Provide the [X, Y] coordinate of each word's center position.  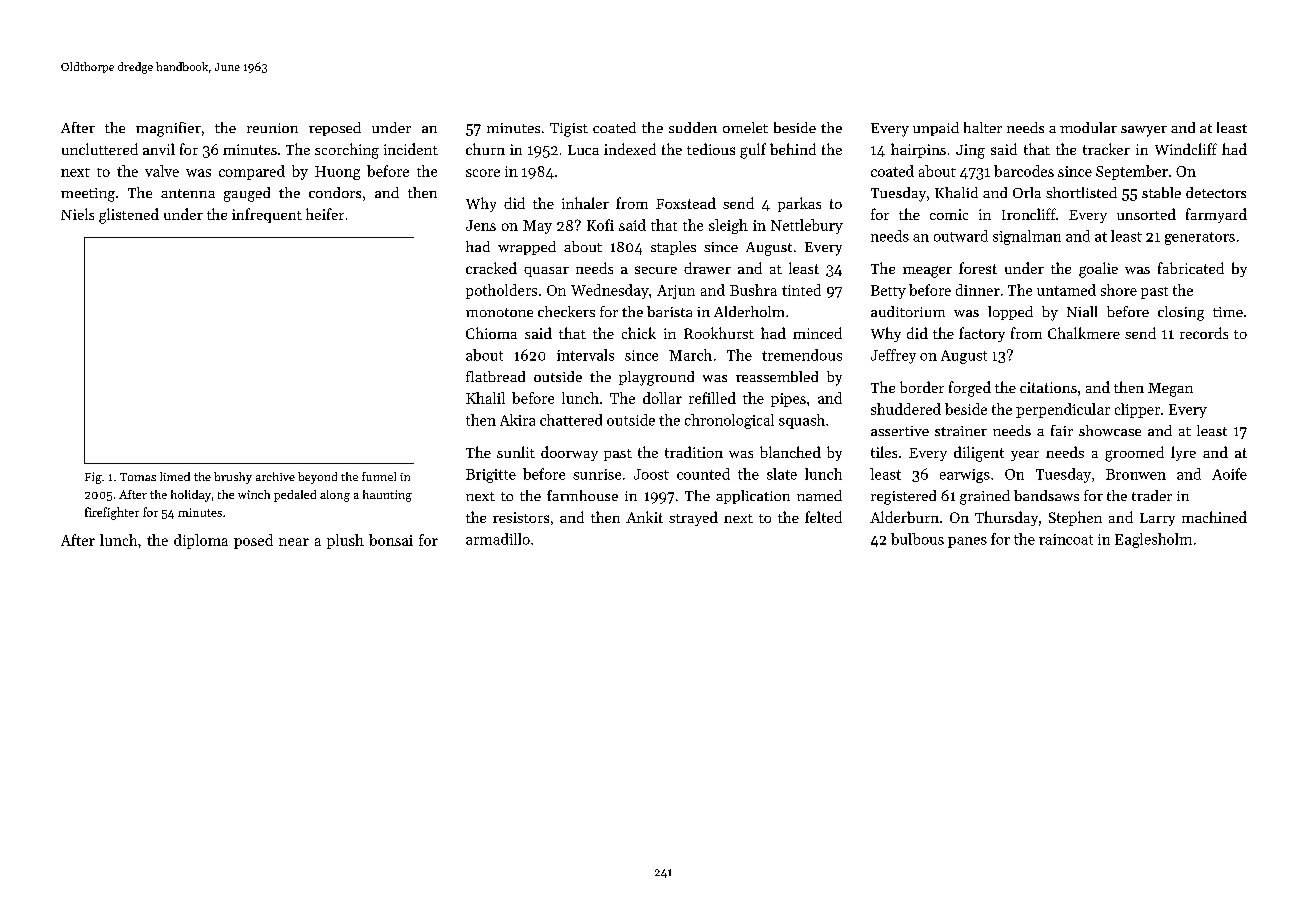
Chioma [491, 333]
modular [1088, 127]
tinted [801, 290]
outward [961, 236]
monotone [499, 312]
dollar [662, 398]
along [335, 496]
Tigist [569, 130]
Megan [1170, 390]
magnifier [168, 129]
